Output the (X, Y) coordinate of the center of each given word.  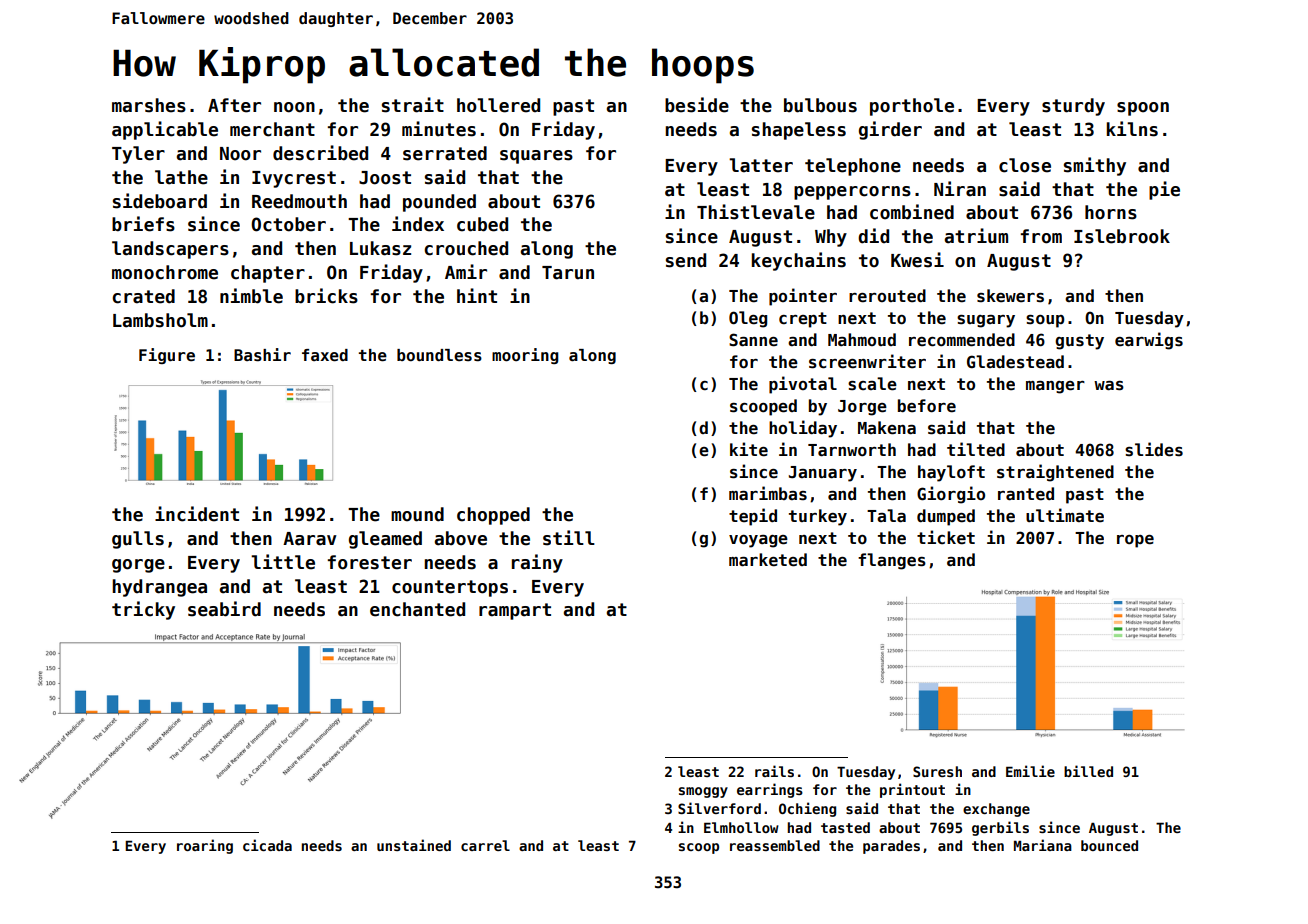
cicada (267, 845)
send (686, 260)
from (1041, 236)
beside (697, 105)
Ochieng (807, 809)
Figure (167, 356)
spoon (1143, 109)
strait (413, 105)
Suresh (937, 771)
